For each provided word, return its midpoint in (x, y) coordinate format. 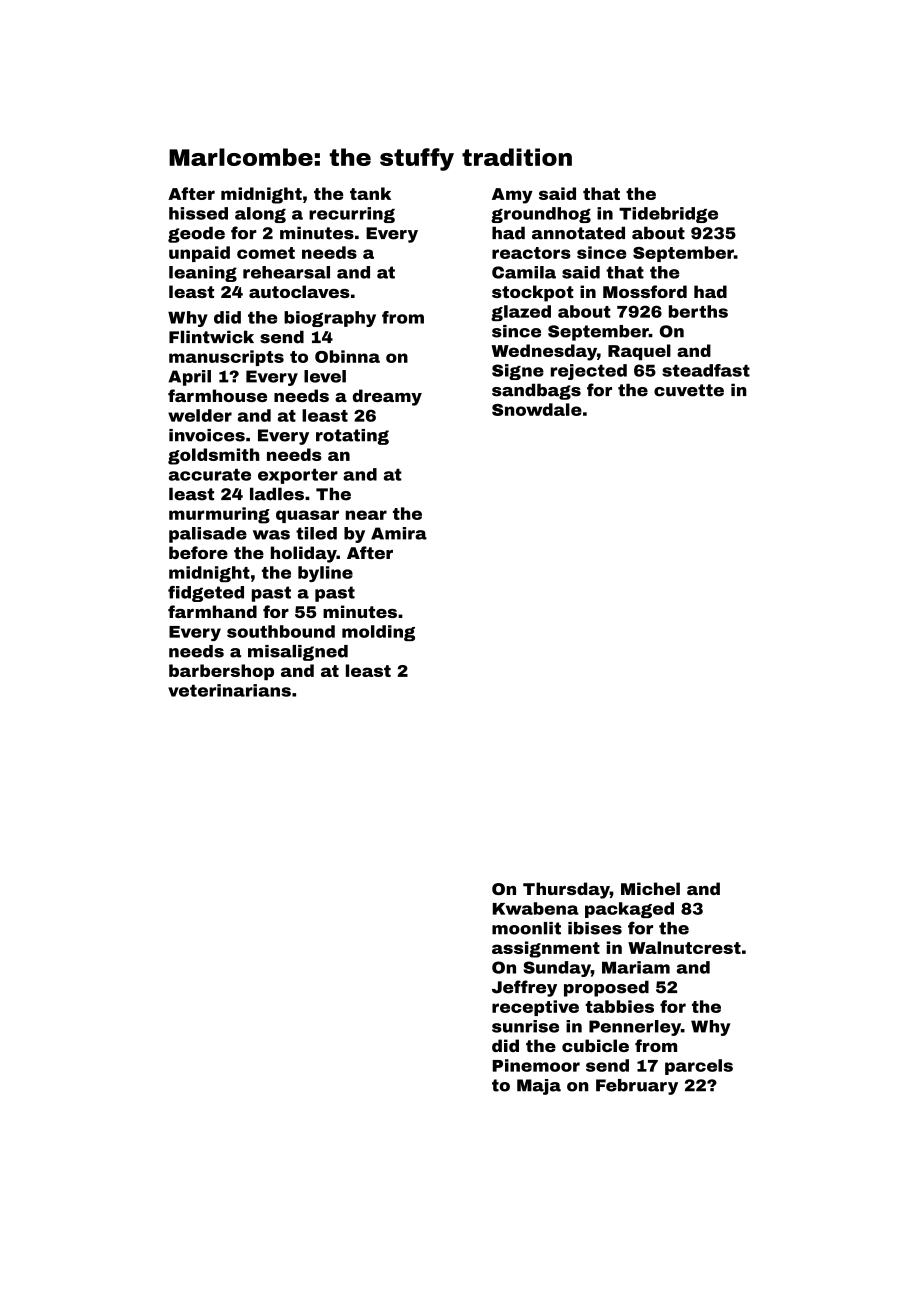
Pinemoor (536, 1065)
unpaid (199, 254)
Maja (539, 1087)
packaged (629, 910)
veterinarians (229, 690)
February (637, 1087)
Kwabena (536, 908)
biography (330, 319)
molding (378, 633)
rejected (589, 372)
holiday (304, 554)
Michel (650, 888)
